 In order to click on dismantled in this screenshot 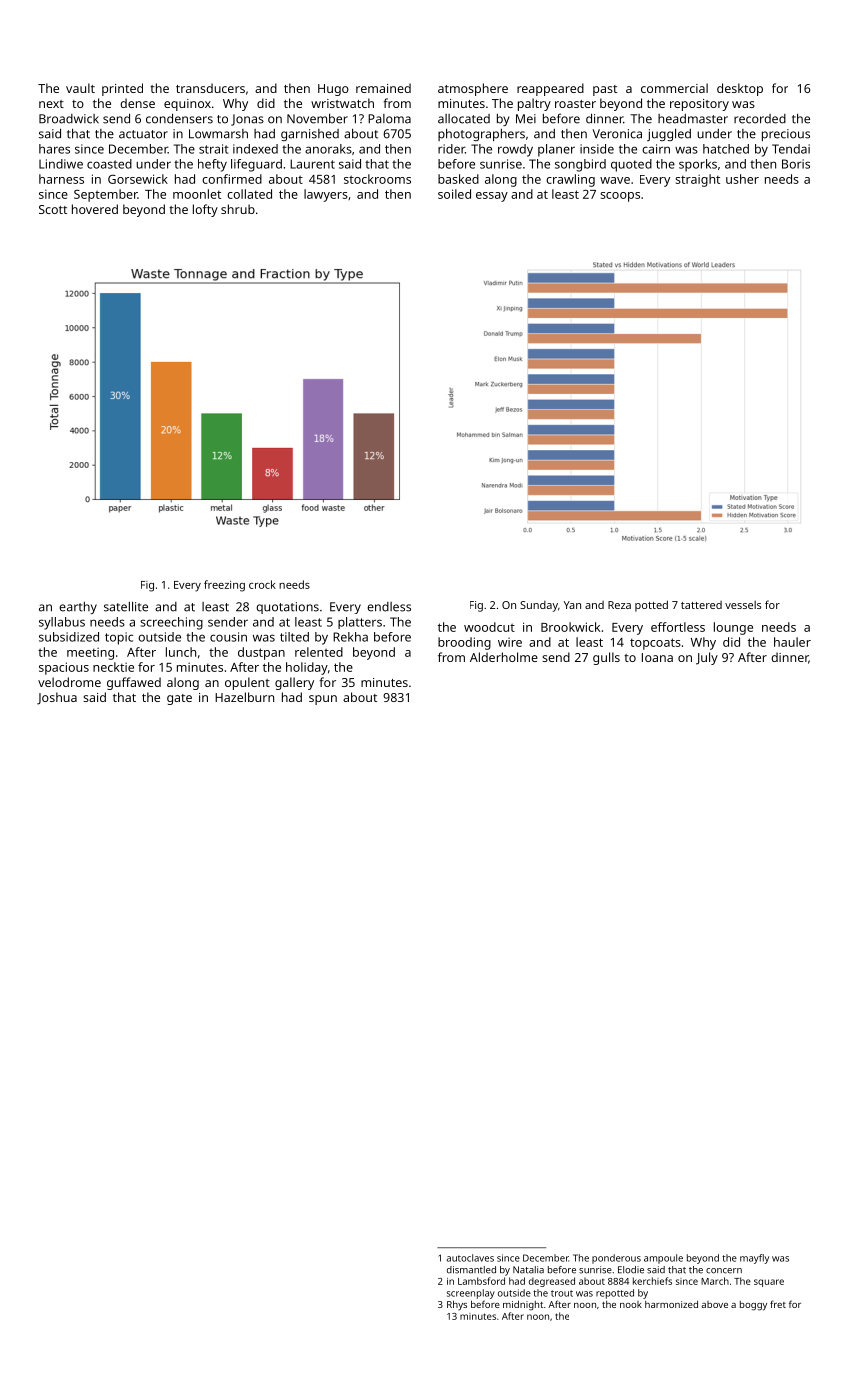, I will do `click(471, 1270)`.
